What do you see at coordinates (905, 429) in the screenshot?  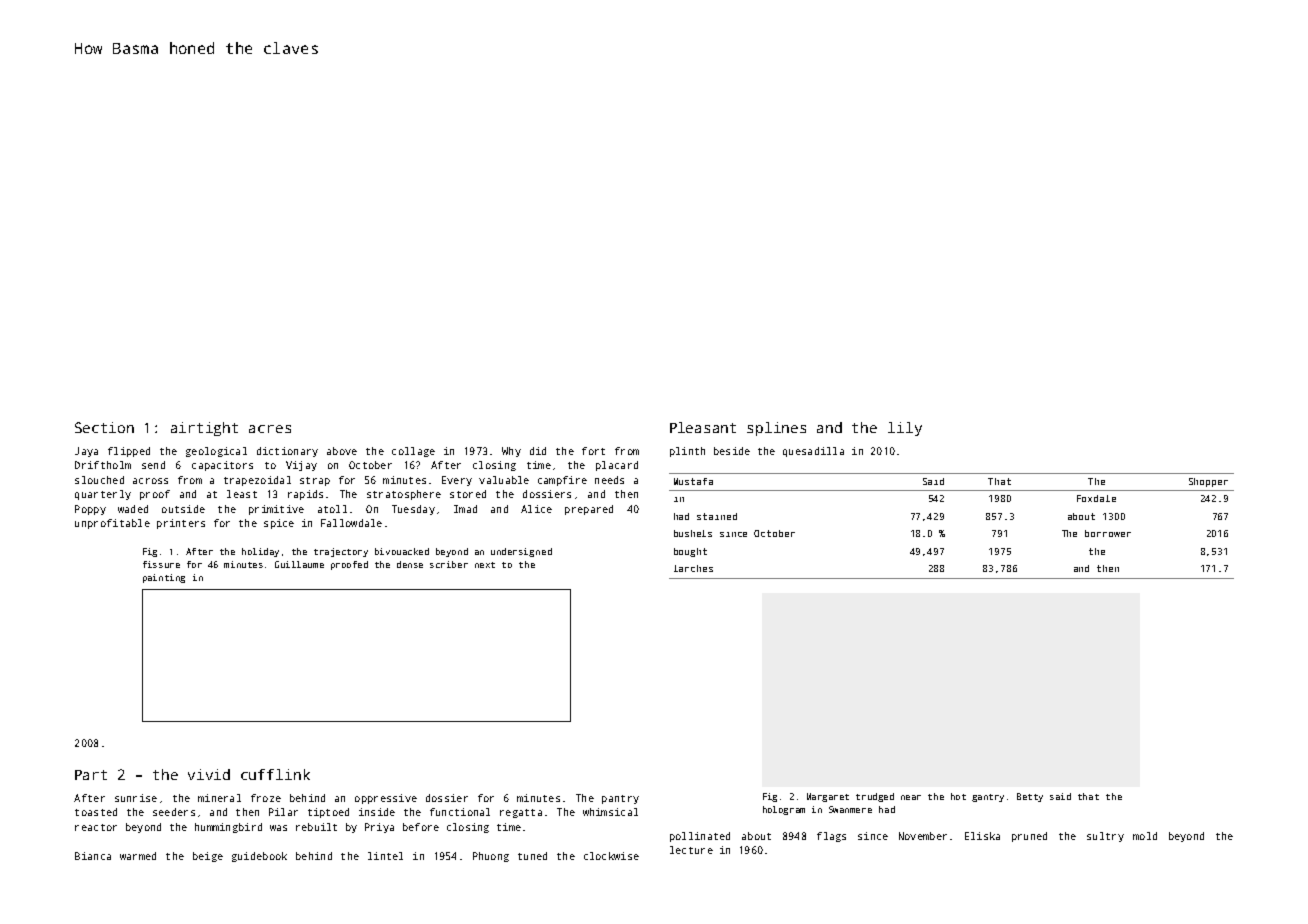 I see `lily` at bounding box center [905, 429].
